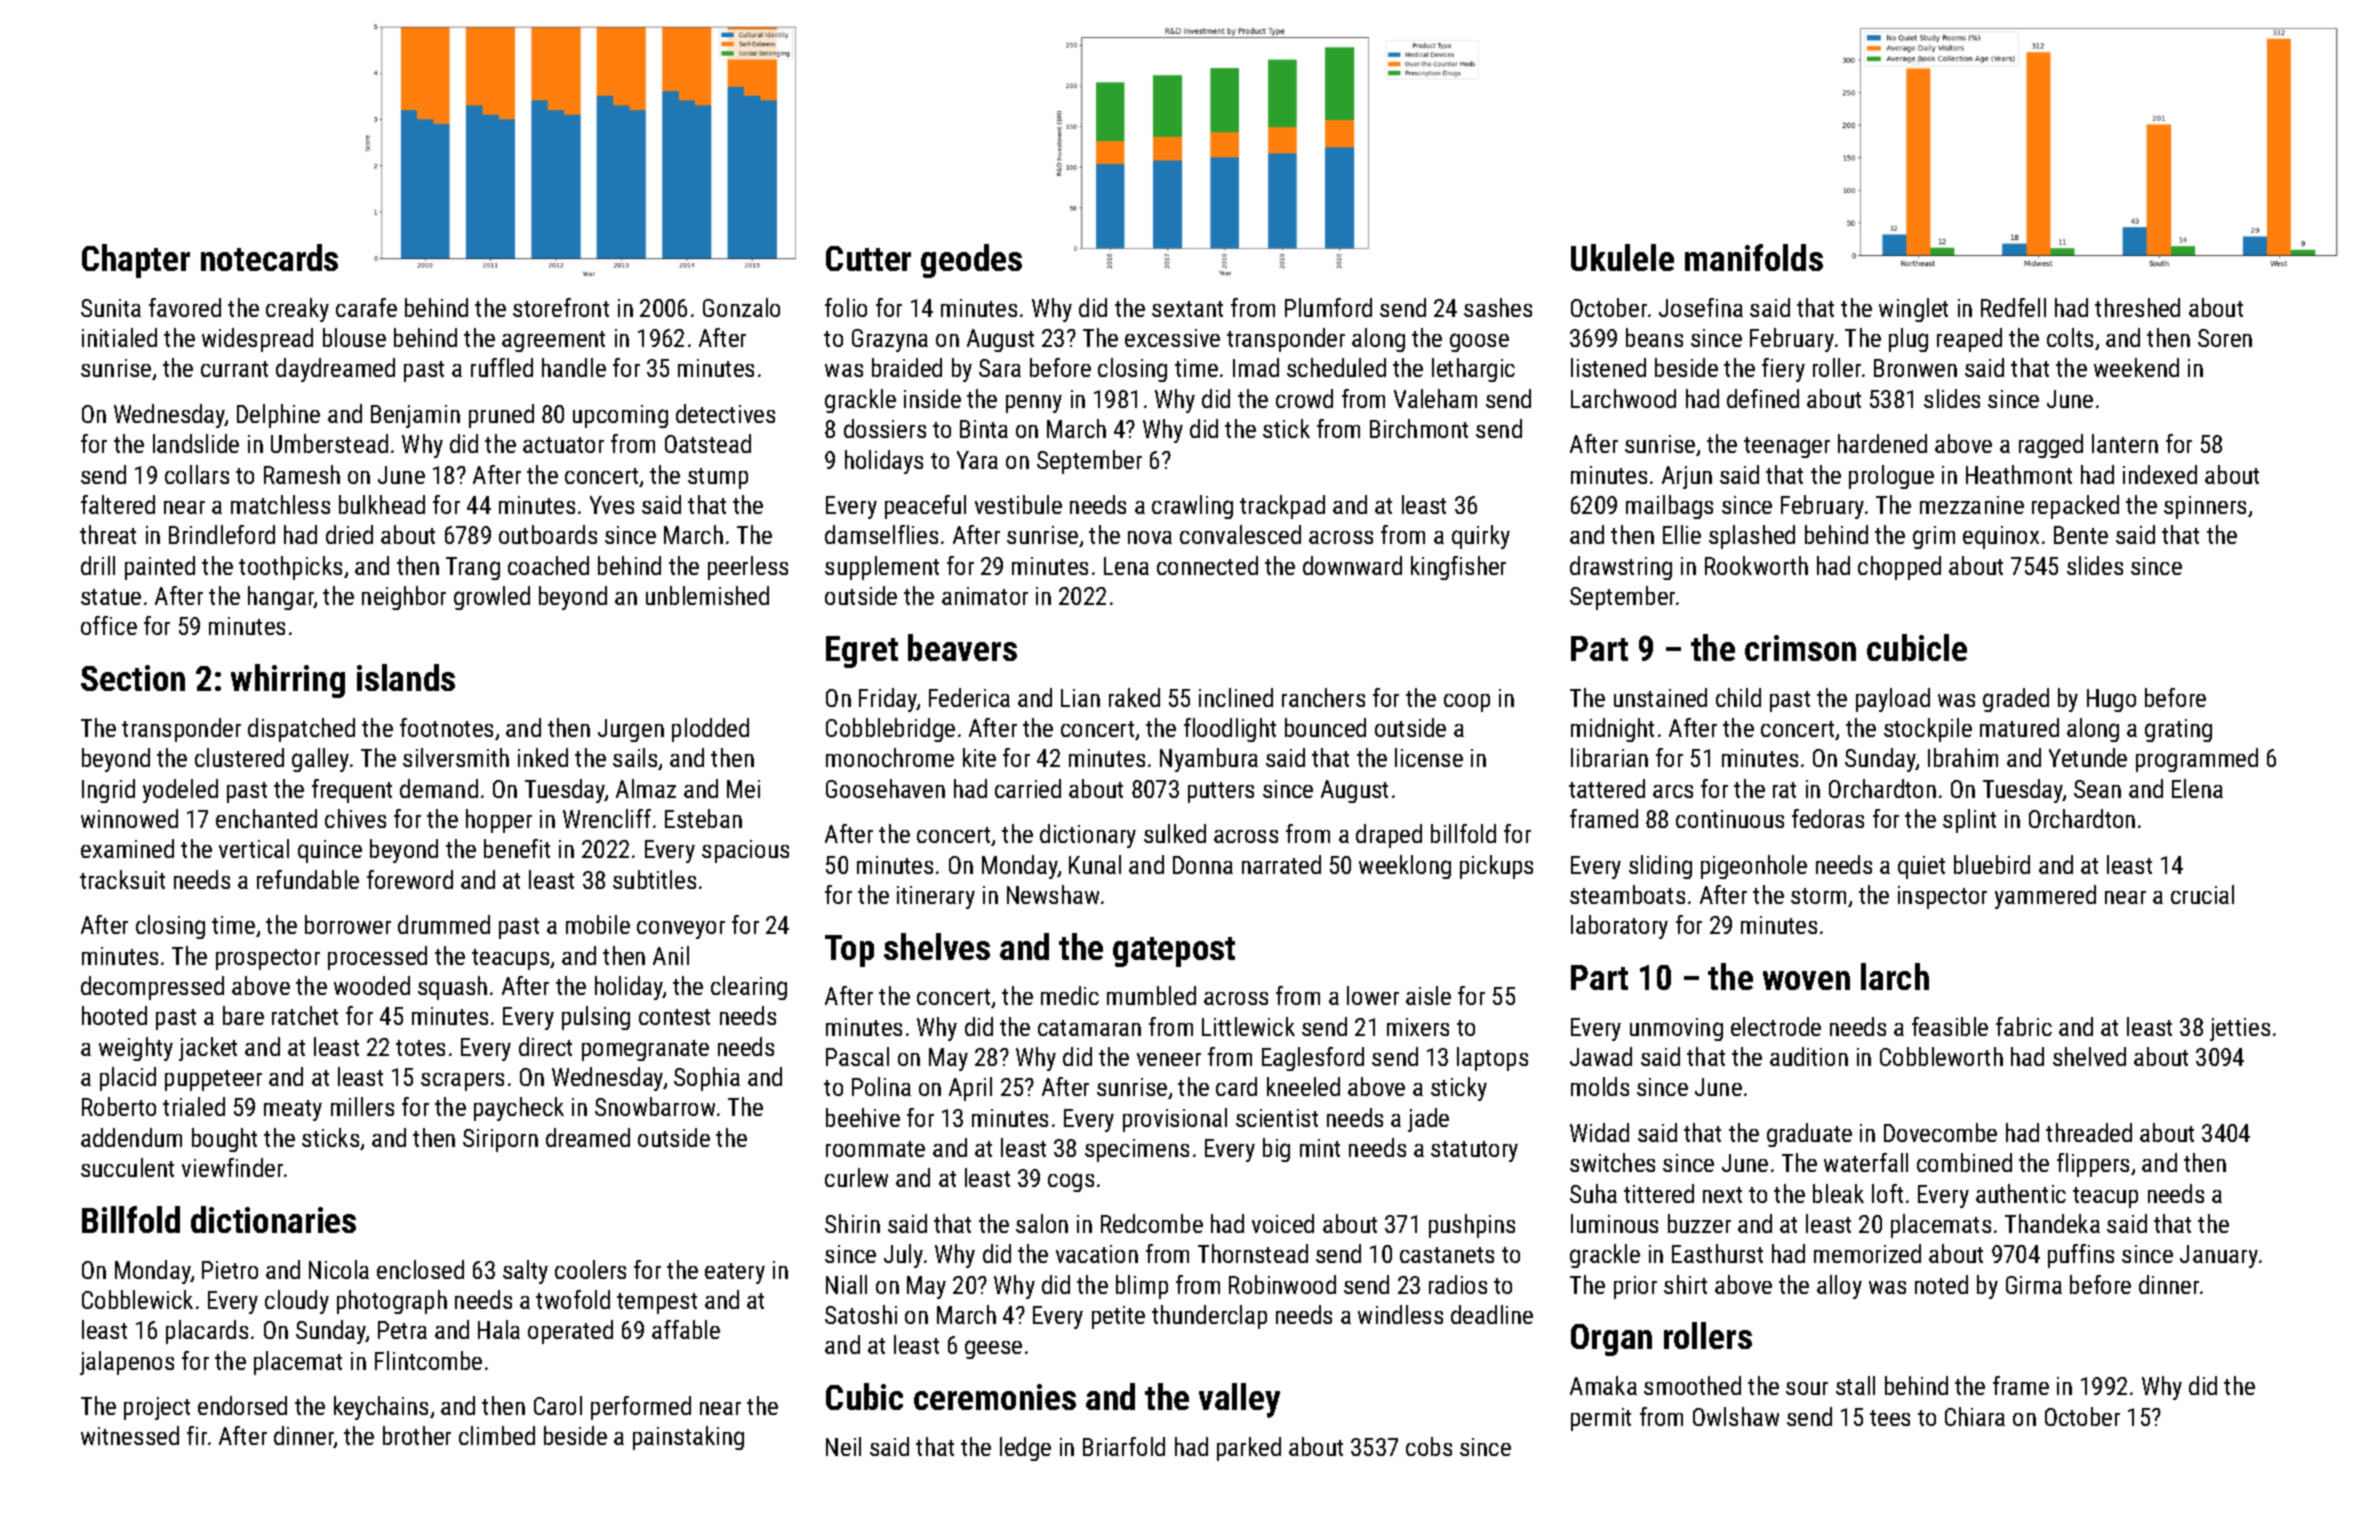  I want to click on Shirin, so click(852, 1223).
